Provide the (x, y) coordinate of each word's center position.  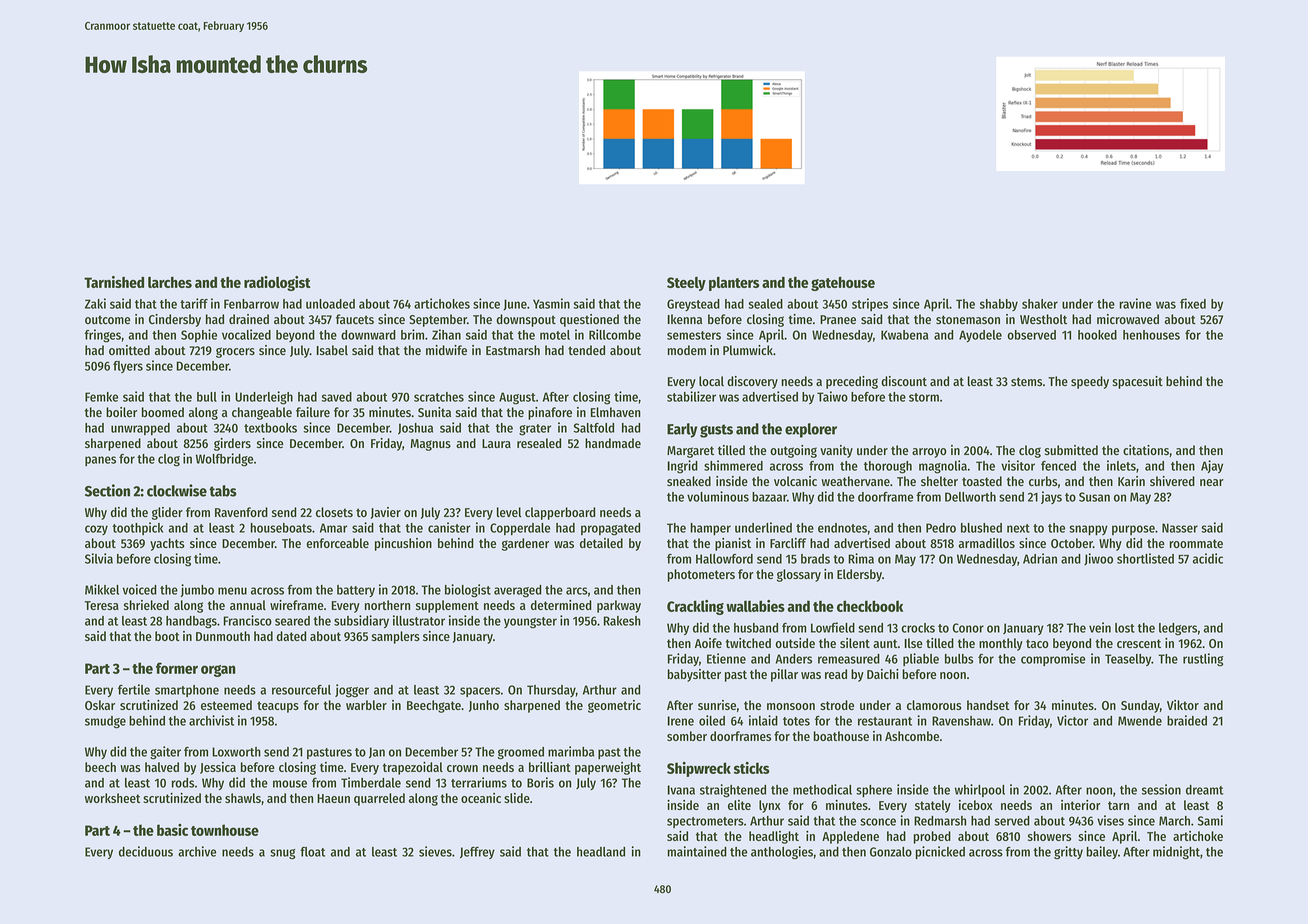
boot (167, 636)
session (1161, 789)
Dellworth (970, 497)
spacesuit (1137, 382)
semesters (694, 335)
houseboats (281, 528)
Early (682, 430)
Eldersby (859, 575)
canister (449, 527)
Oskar (100, 705)
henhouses (1151, 335)
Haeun (333, 798)
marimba (571, 751)
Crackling (695, 607)
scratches (439, 397)
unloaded (330, 304)
